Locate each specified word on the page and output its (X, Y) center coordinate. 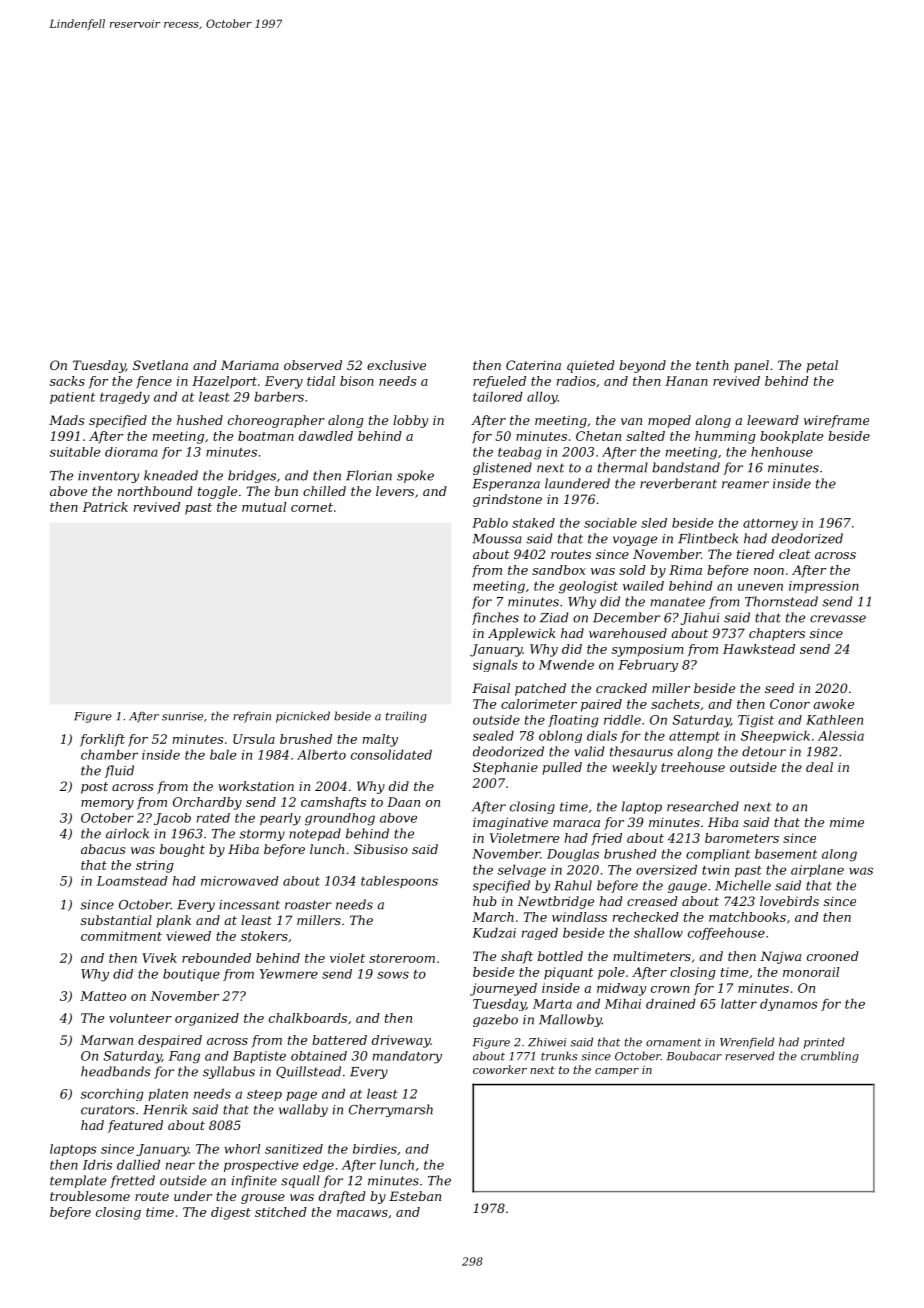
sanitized (294, 1149)
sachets (675, 704)
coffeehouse (726, 934)
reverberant (678, 483)
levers (395, 491)
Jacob (172, 819)
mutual (264, 507)
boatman (266, 436)
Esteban (415, 1196)
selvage (522, 871)
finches (495, 618)
